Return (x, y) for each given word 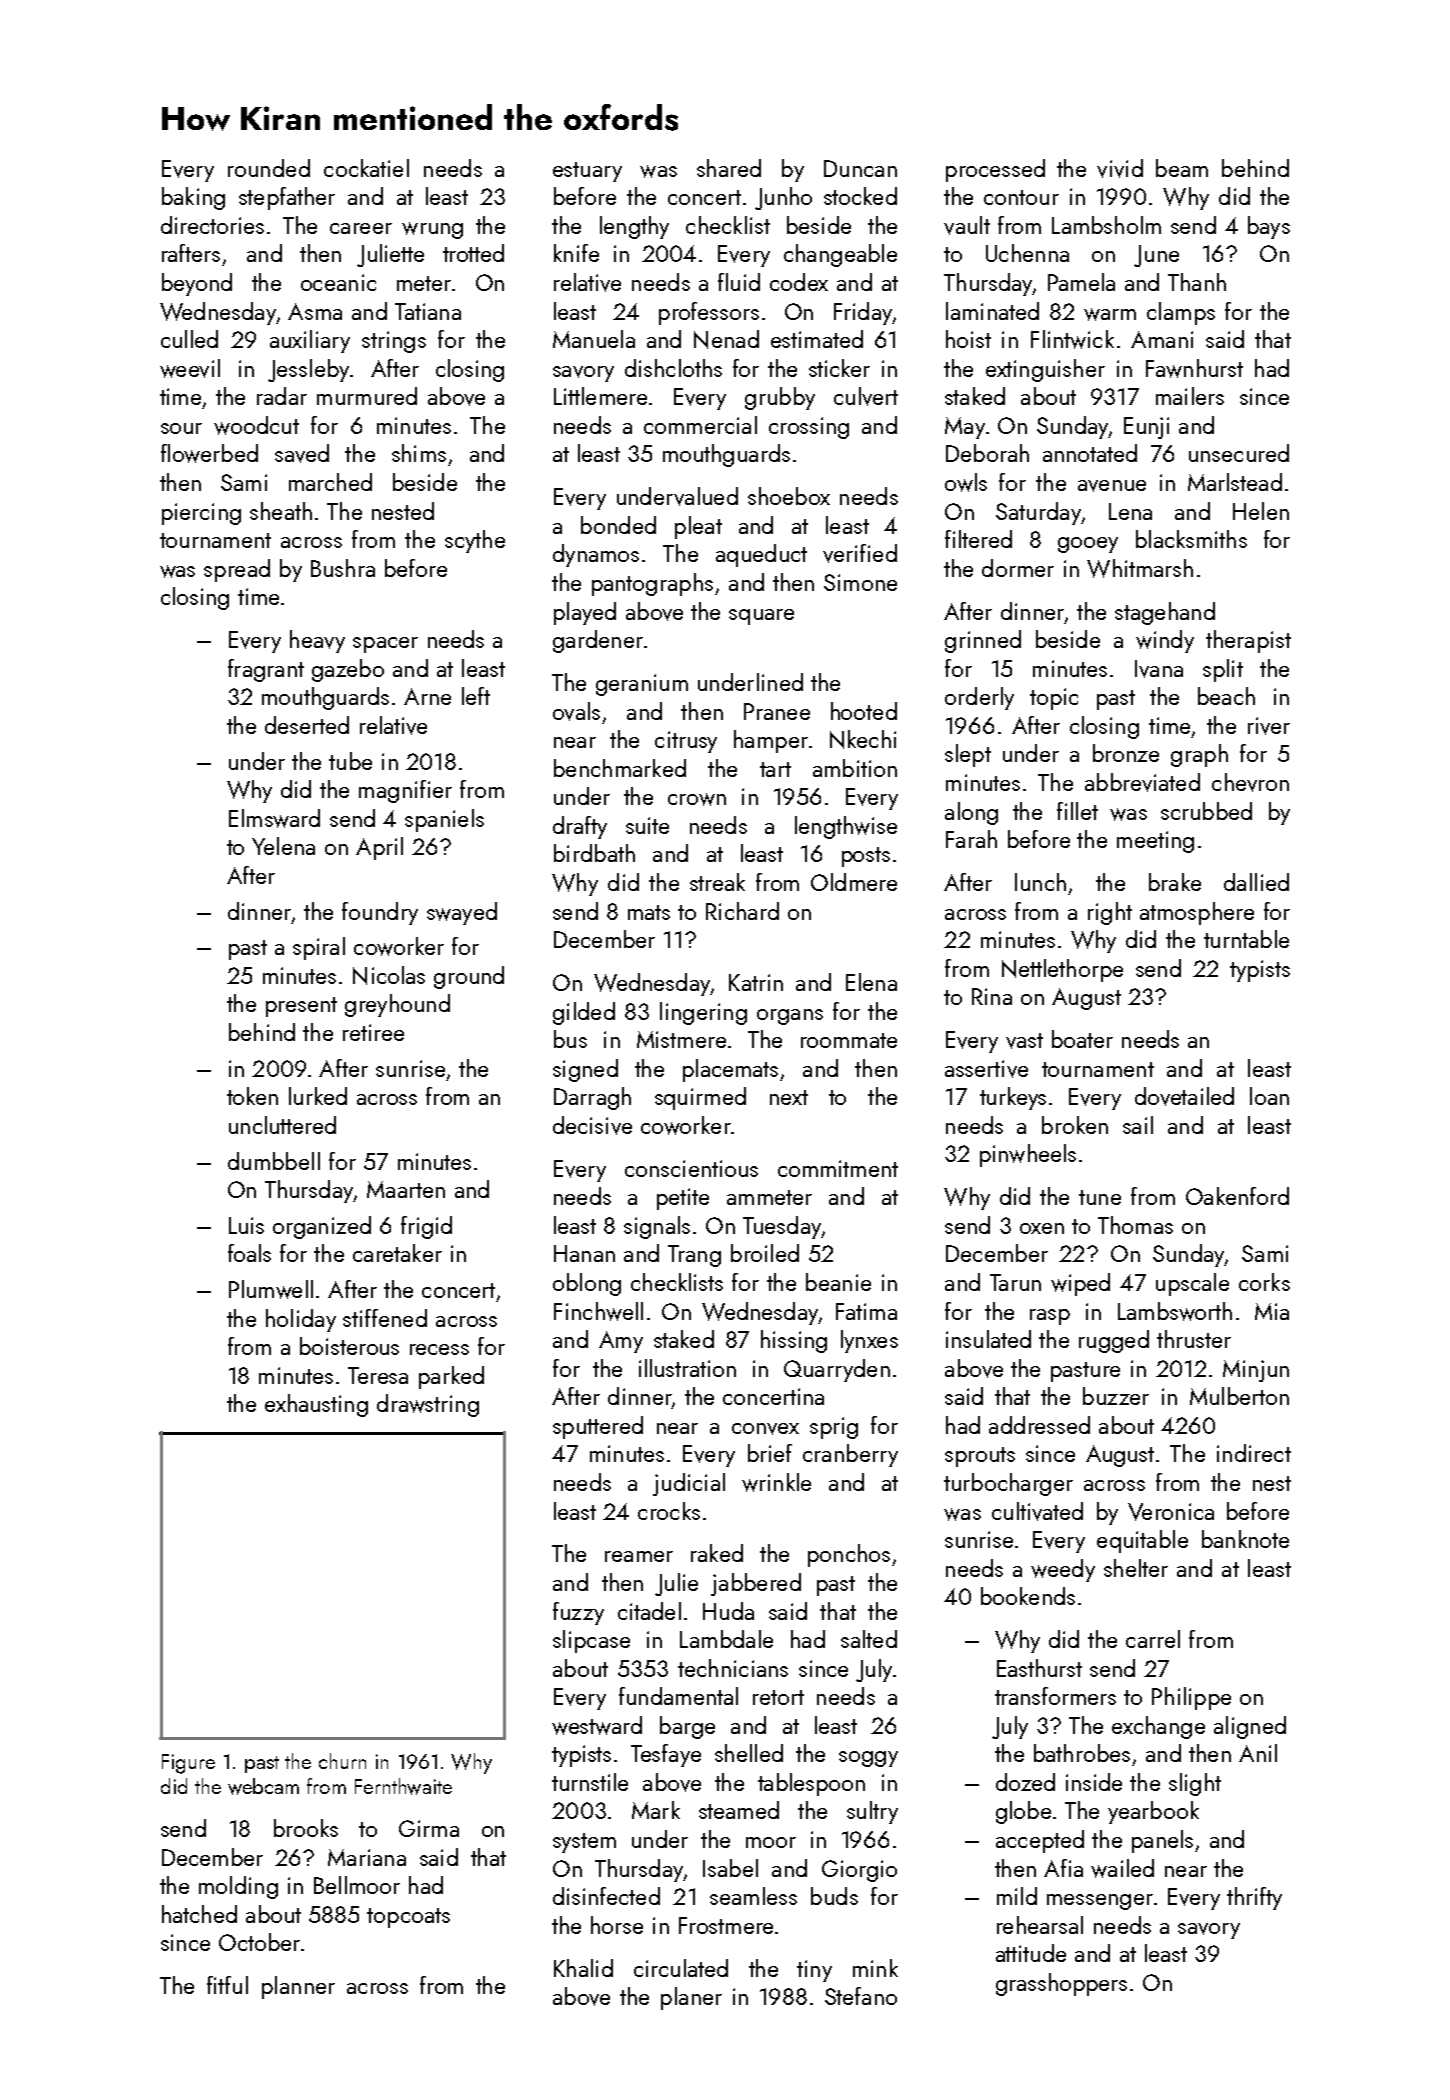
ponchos (849, 1555)
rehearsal (1040, 1925)
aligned (1250, 1727)
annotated (1090, 453)
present (301, 1007)
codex (799, 282)
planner (298, 1987)
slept (968, 755)
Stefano (861, 1996)
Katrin (756, 982)
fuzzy (578, 1613)
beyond (197, 284)
